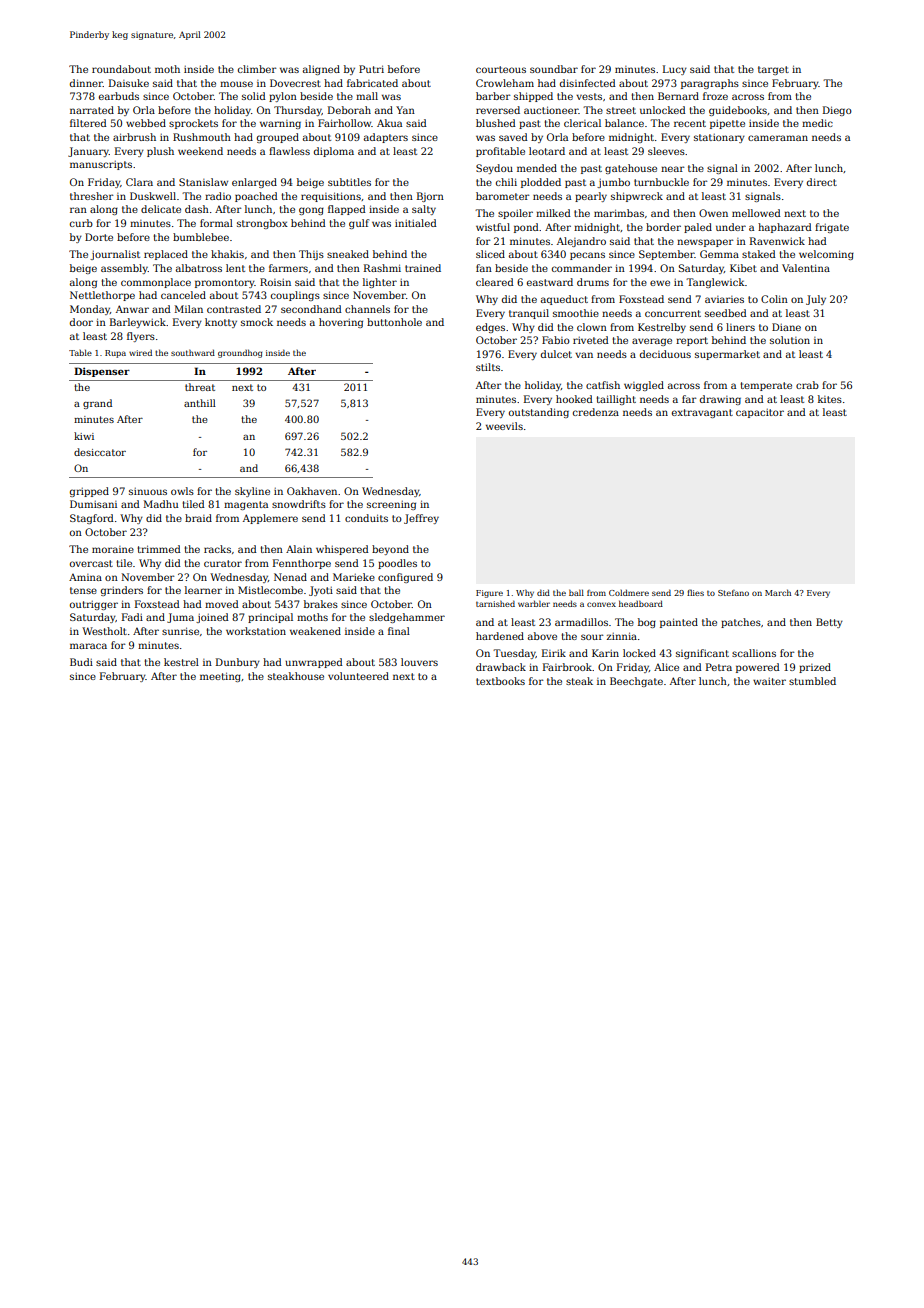  What do you see at coordinates (773, 70) in the screenshot?
I see `target` at bounding box center [773, 70].
